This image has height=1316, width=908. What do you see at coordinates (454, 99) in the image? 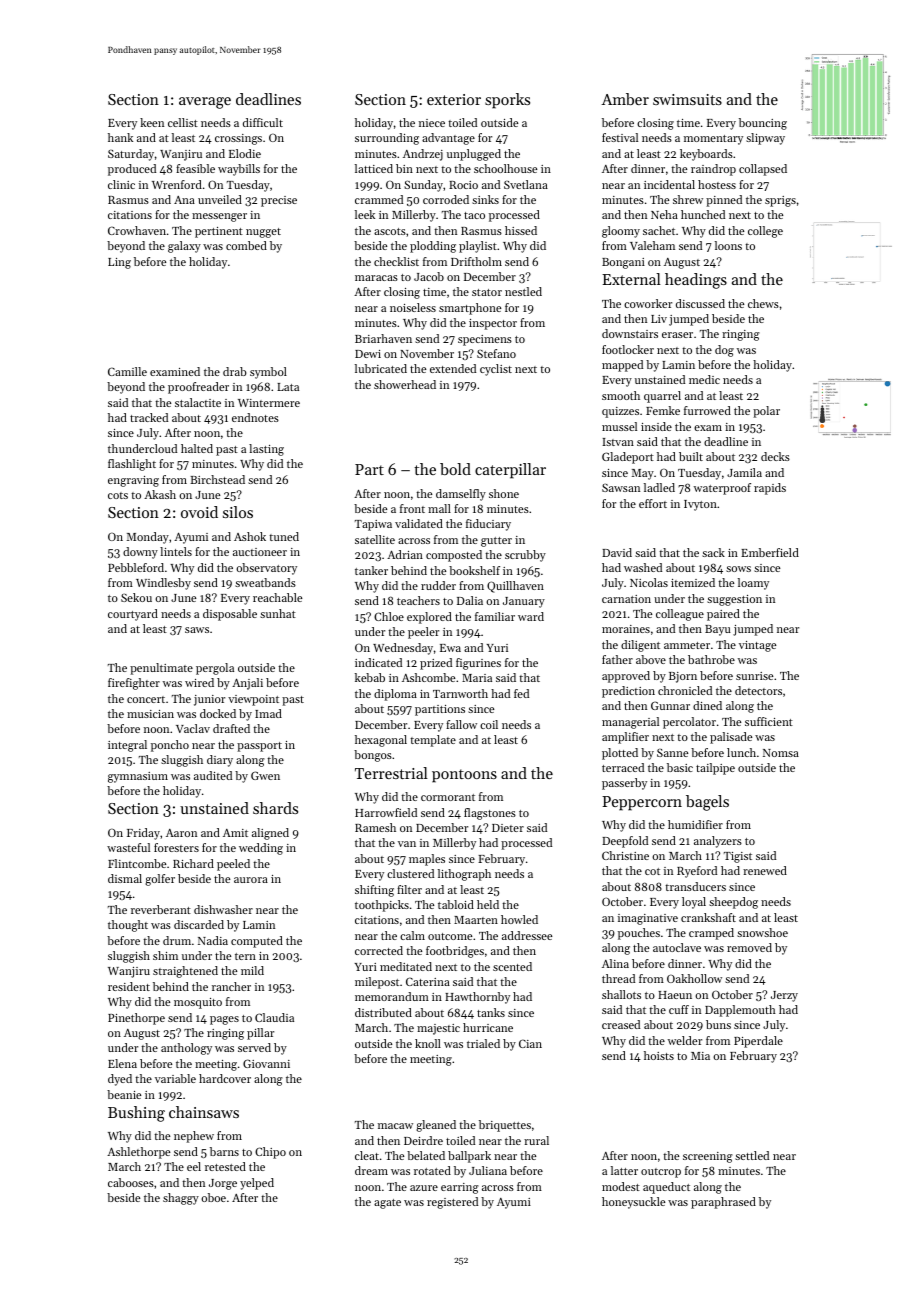
I see `exterior` at bounding box center [454, 99].
